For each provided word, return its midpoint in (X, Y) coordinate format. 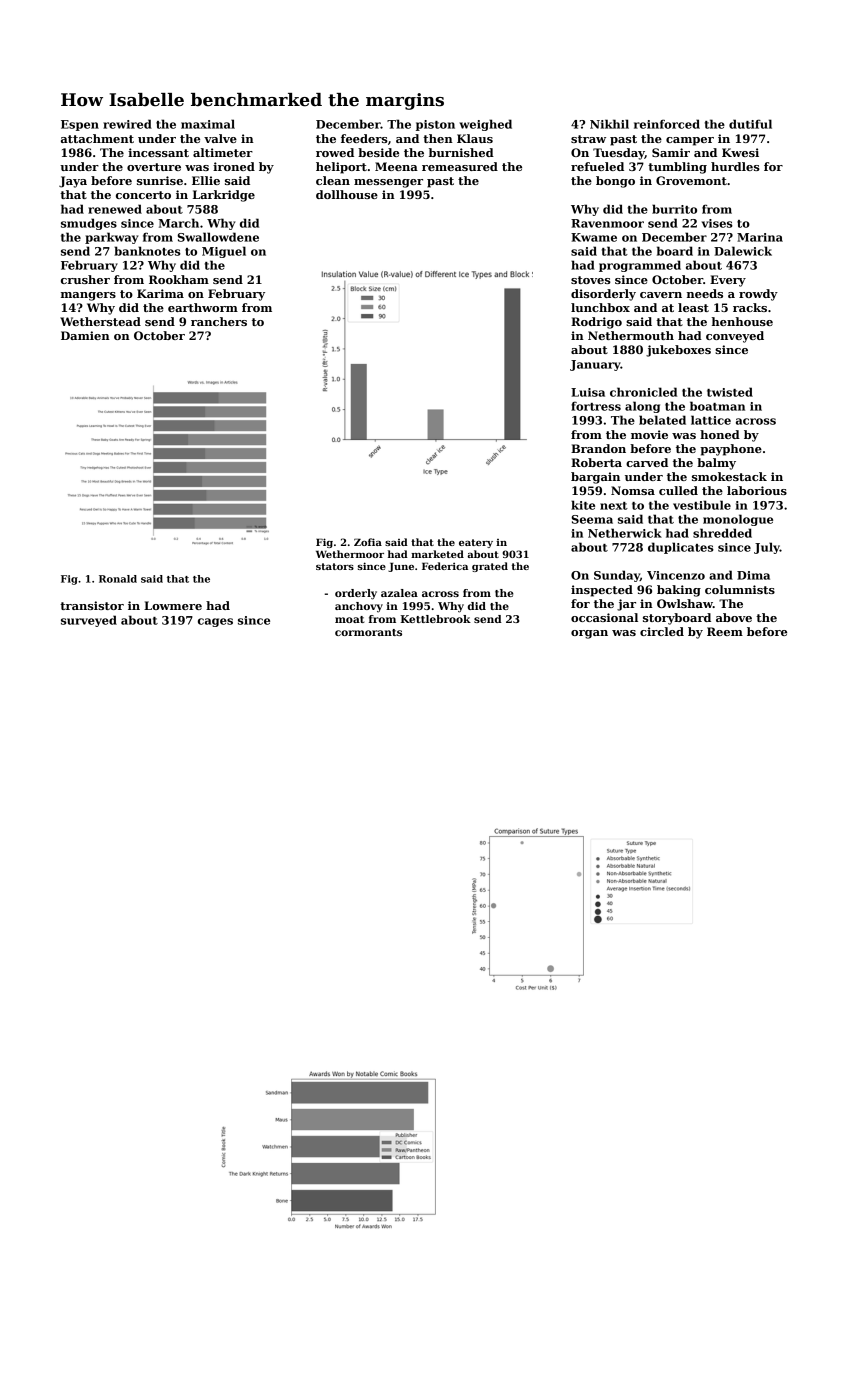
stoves (591, 280)
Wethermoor (350, 554)
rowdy (758, 295)
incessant (158, 152)
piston (435, 125)
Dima (753, 575)
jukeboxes (678, 351)
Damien (85, 335)
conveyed (735, 337)
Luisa (588, 392)
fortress (596, 406)
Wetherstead (100, 321)
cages (215, 622)
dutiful (750, 124)
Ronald (118, 579)
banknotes (147, 251)
